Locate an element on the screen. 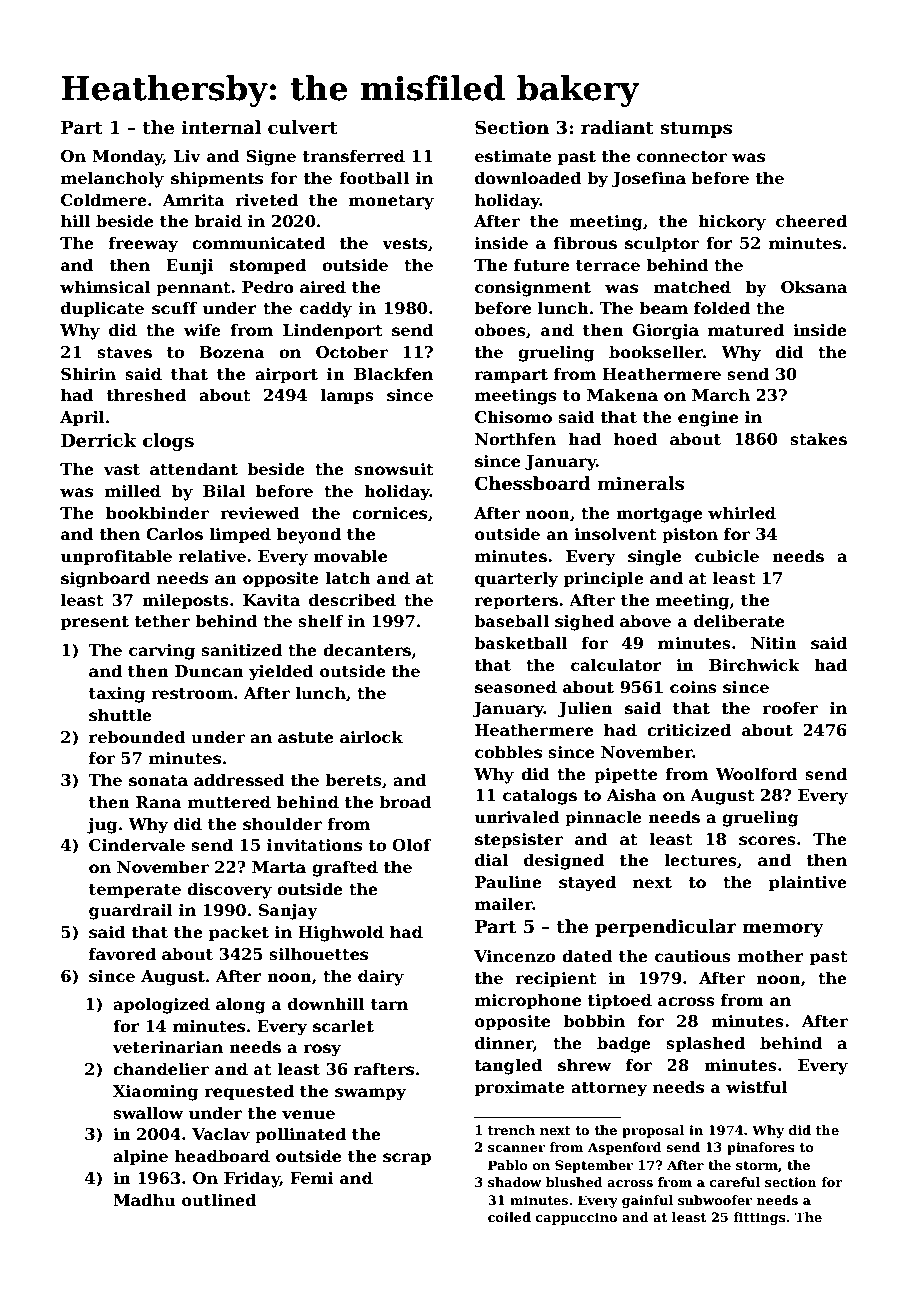 This screenshot has height=1316, width=908. terrace is located at coordinates (608, 266).
